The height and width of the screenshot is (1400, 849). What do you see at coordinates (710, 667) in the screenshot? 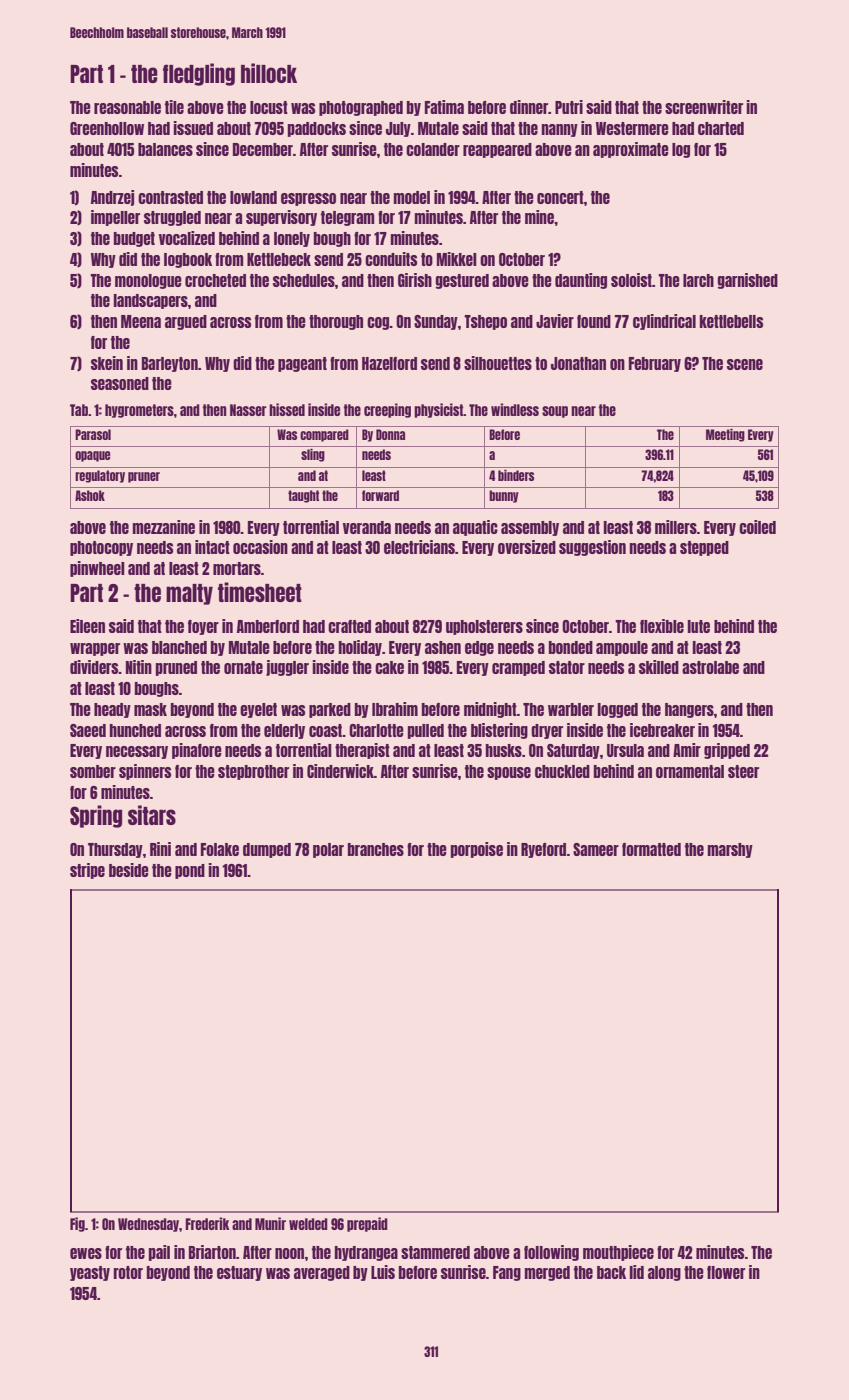
I see `astrolabe` at bounding box center [710, 667].
